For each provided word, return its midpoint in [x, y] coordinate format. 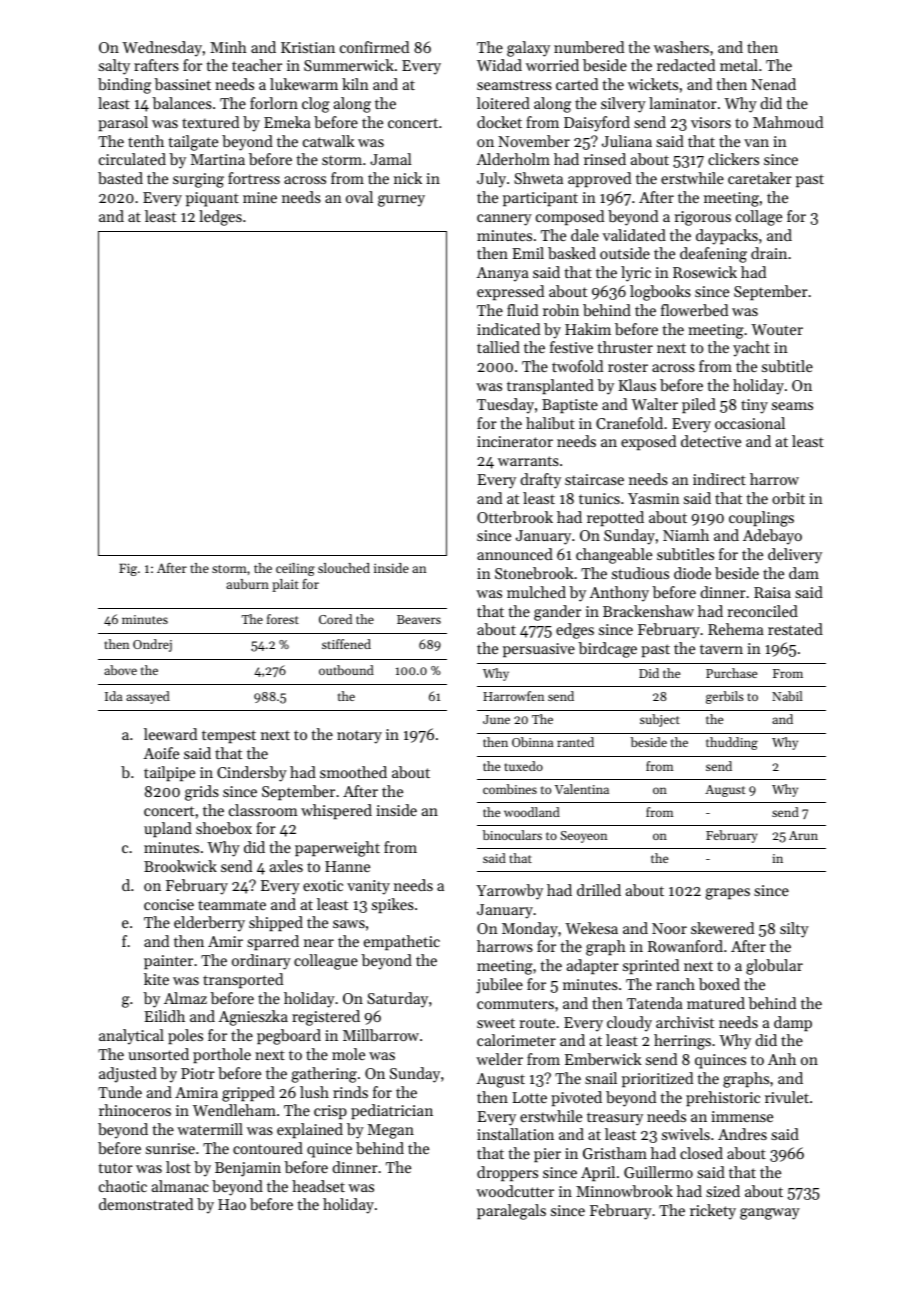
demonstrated [146, 1204]
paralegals [511, 1212]
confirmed [374, 47]
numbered [589, 47]
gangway [770, 1214]
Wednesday [162, 49]
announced [515, 554]
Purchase [731, 673]
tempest [229, 736]
